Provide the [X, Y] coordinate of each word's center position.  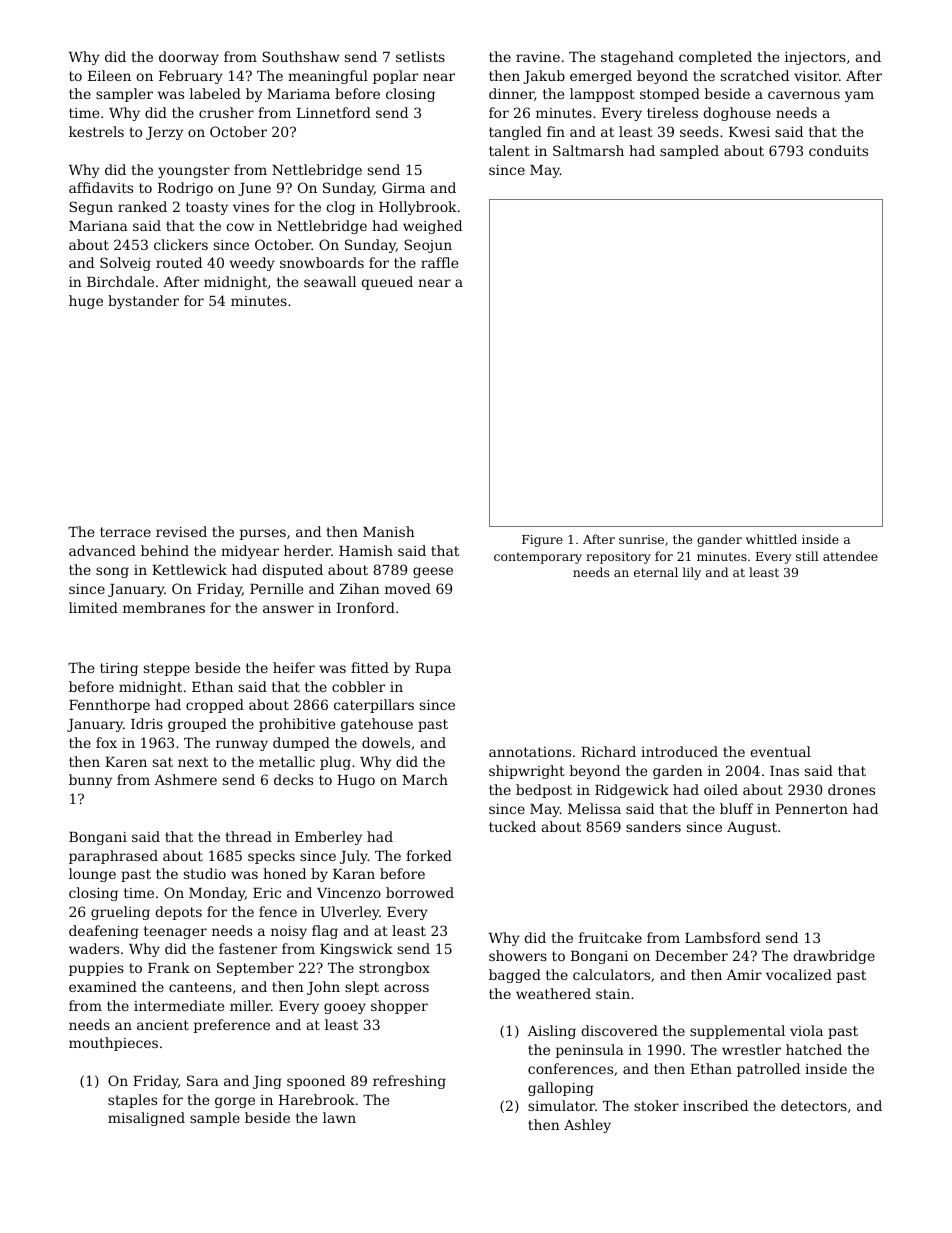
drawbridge [834, 957]
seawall [330, 281]
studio [205, 873]
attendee [850, 556]
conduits [838, 150]
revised [181, 531]
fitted [370, 667]
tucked [512, 826]
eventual [780, 751]
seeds [699, 131]
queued [387, 283]
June [254, 189]
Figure [542, 541]
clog [340, 208]
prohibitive [297, 725]
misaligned [146, 1119]
